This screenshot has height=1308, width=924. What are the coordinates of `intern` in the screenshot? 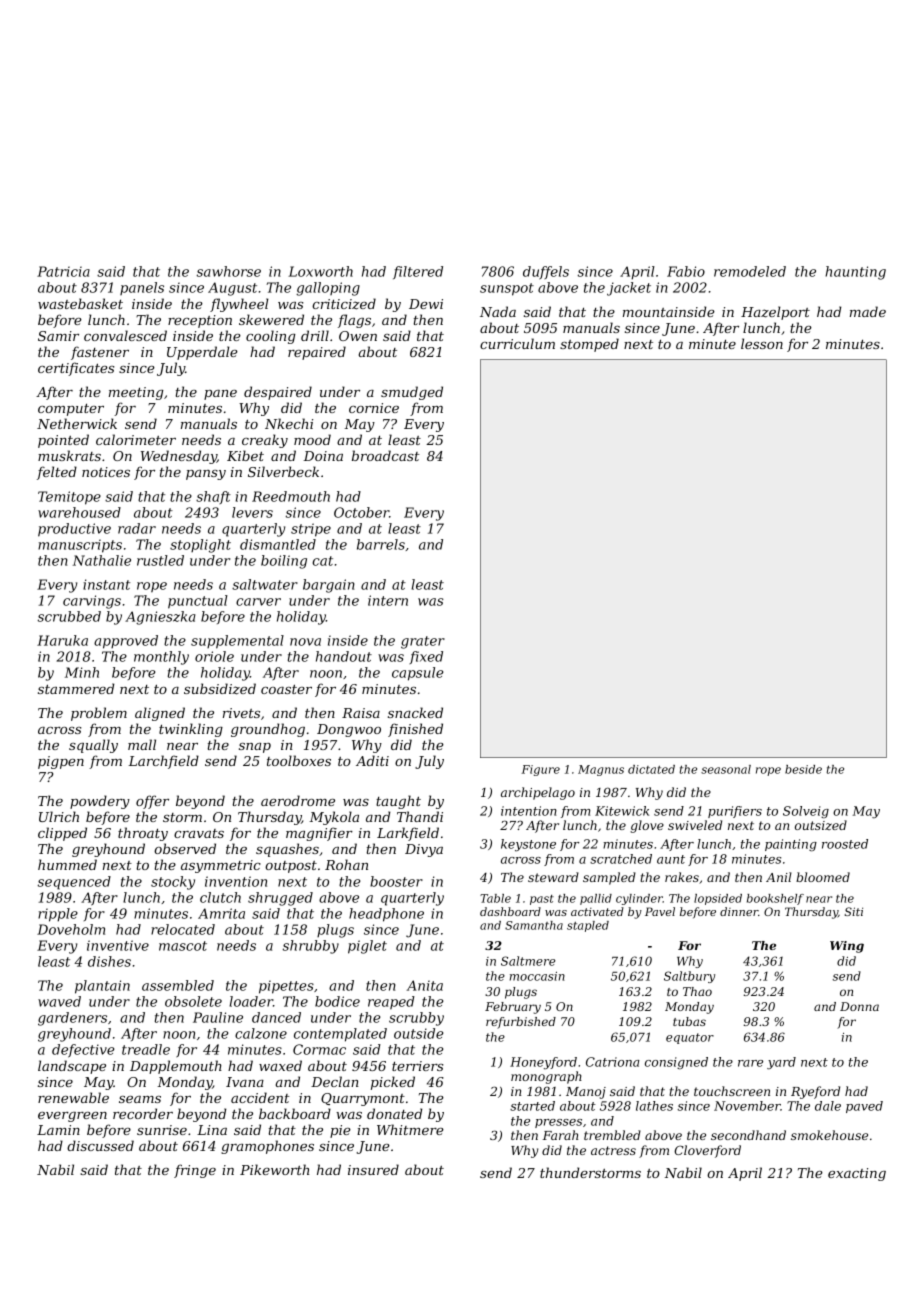 It's located at (388, 600).
